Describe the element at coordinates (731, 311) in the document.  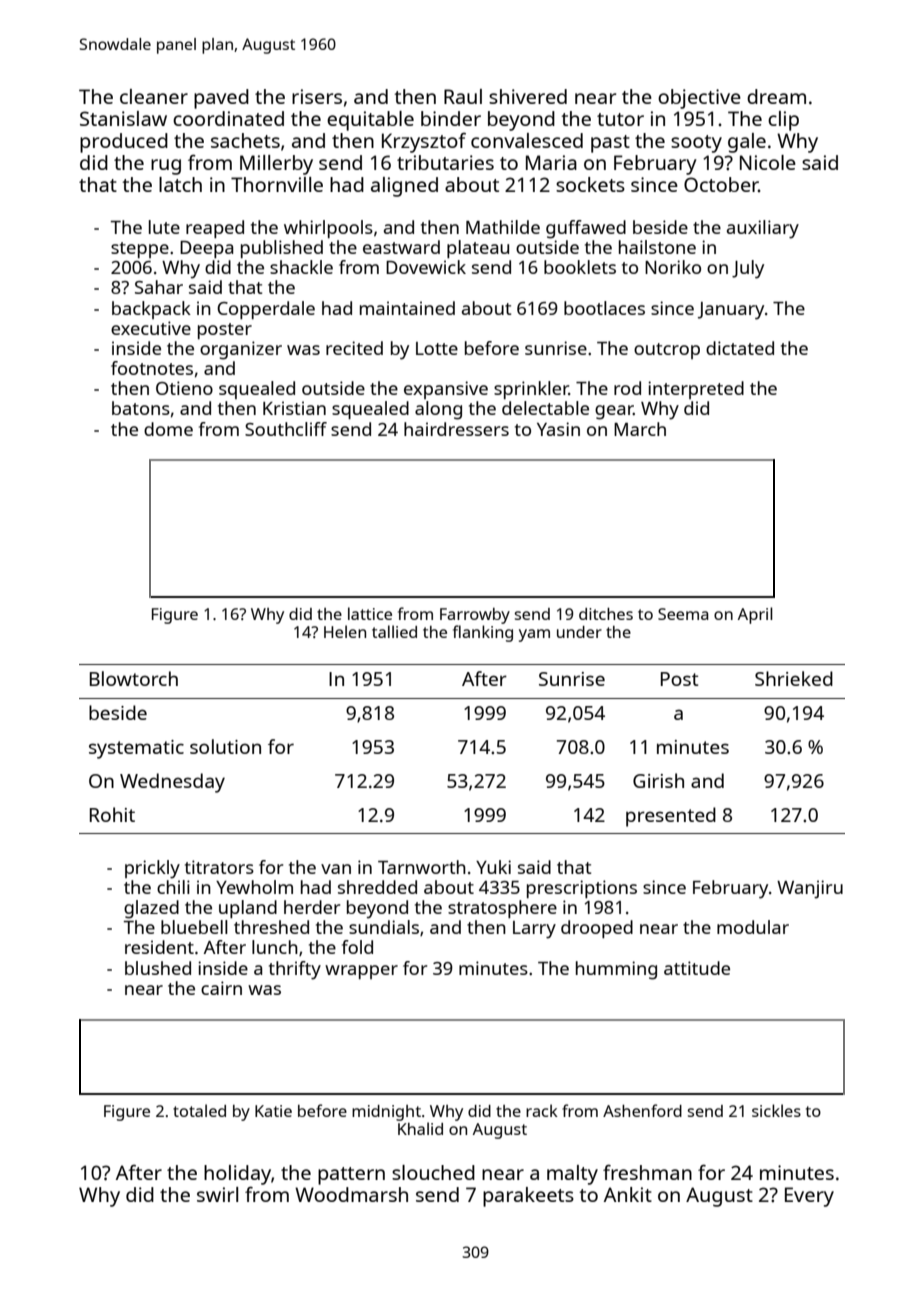
I see `January` at that location.
